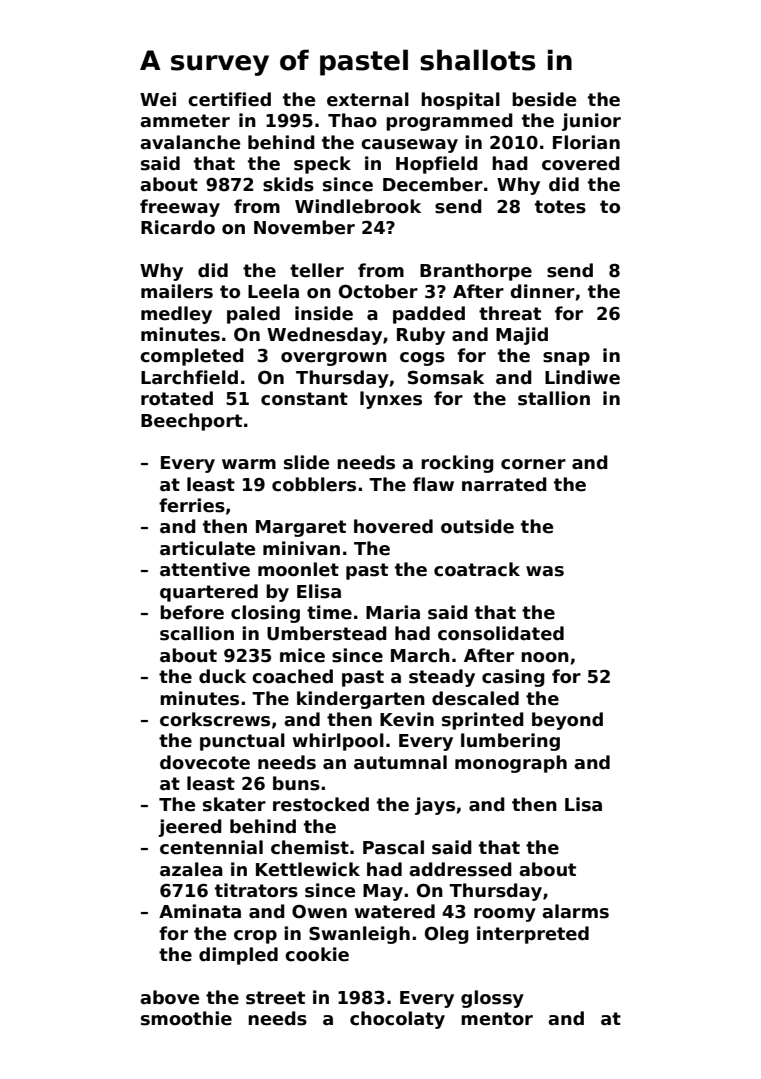  Describe the element at coordinates (397, 1020) in the document. I see `chocolaty` at that location.
